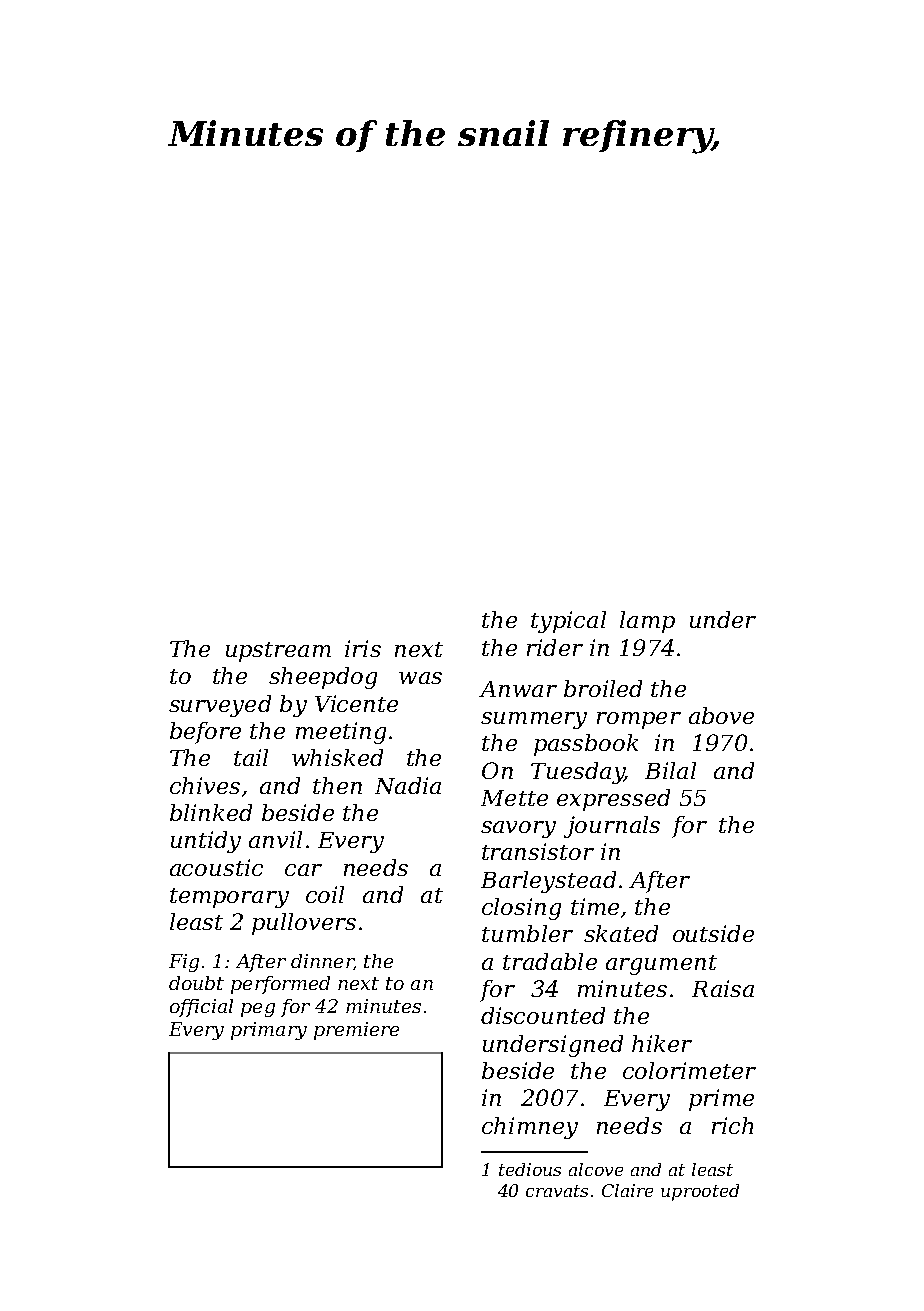  Describe the element at coordinates (278, 652) in the screenshot. I see `upstream` at that location.
